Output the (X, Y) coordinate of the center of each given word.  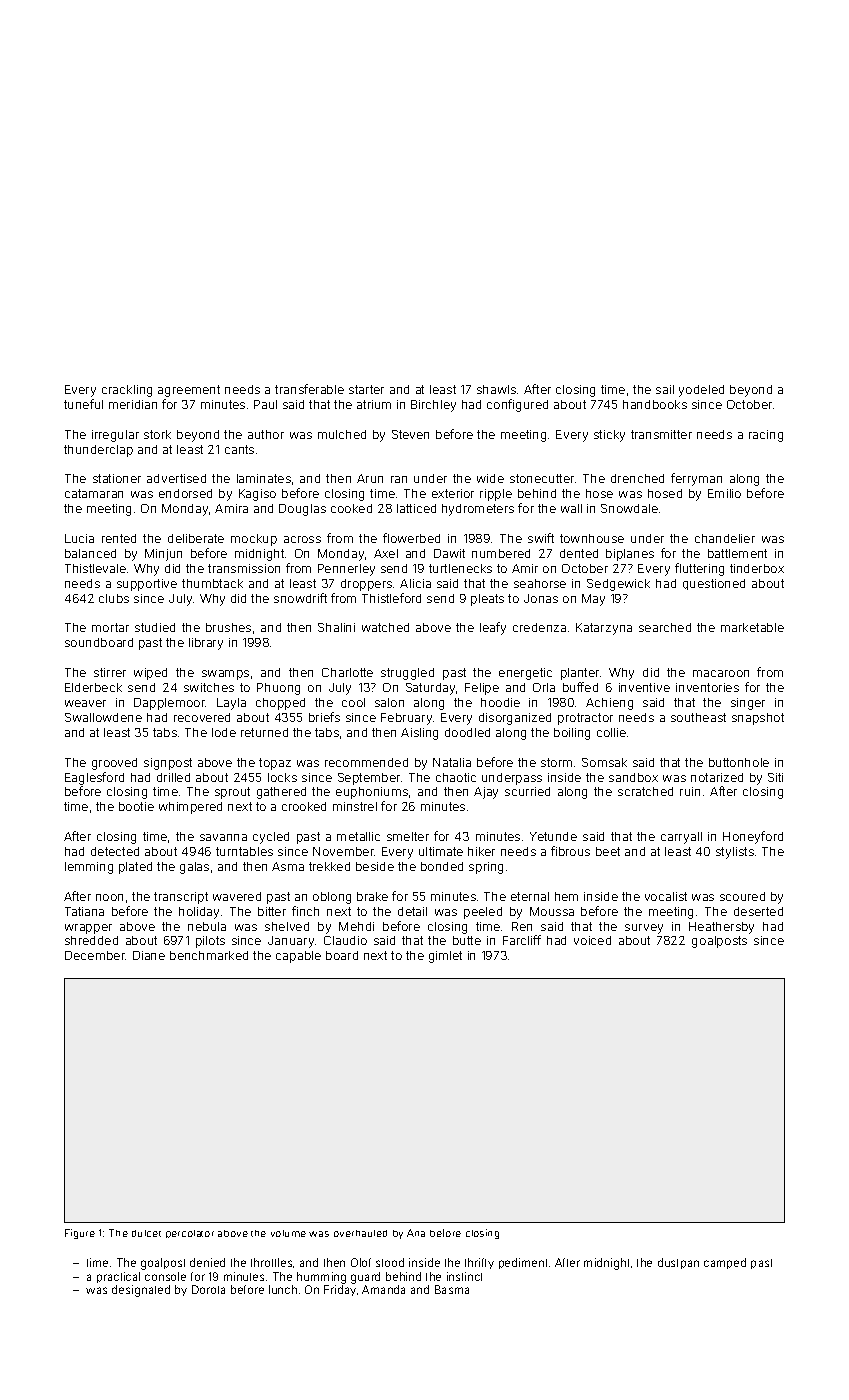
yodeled (701, 391)
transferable (309, 389)
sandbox (633, 777)
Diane (149, 955)
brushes (228, 627)
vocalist (666, 896)
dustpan (678, 1263)
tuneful (83, 404)
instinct (464, 1276)
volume (288, 1233)
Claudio (345, 940)
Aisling (419, 734)
